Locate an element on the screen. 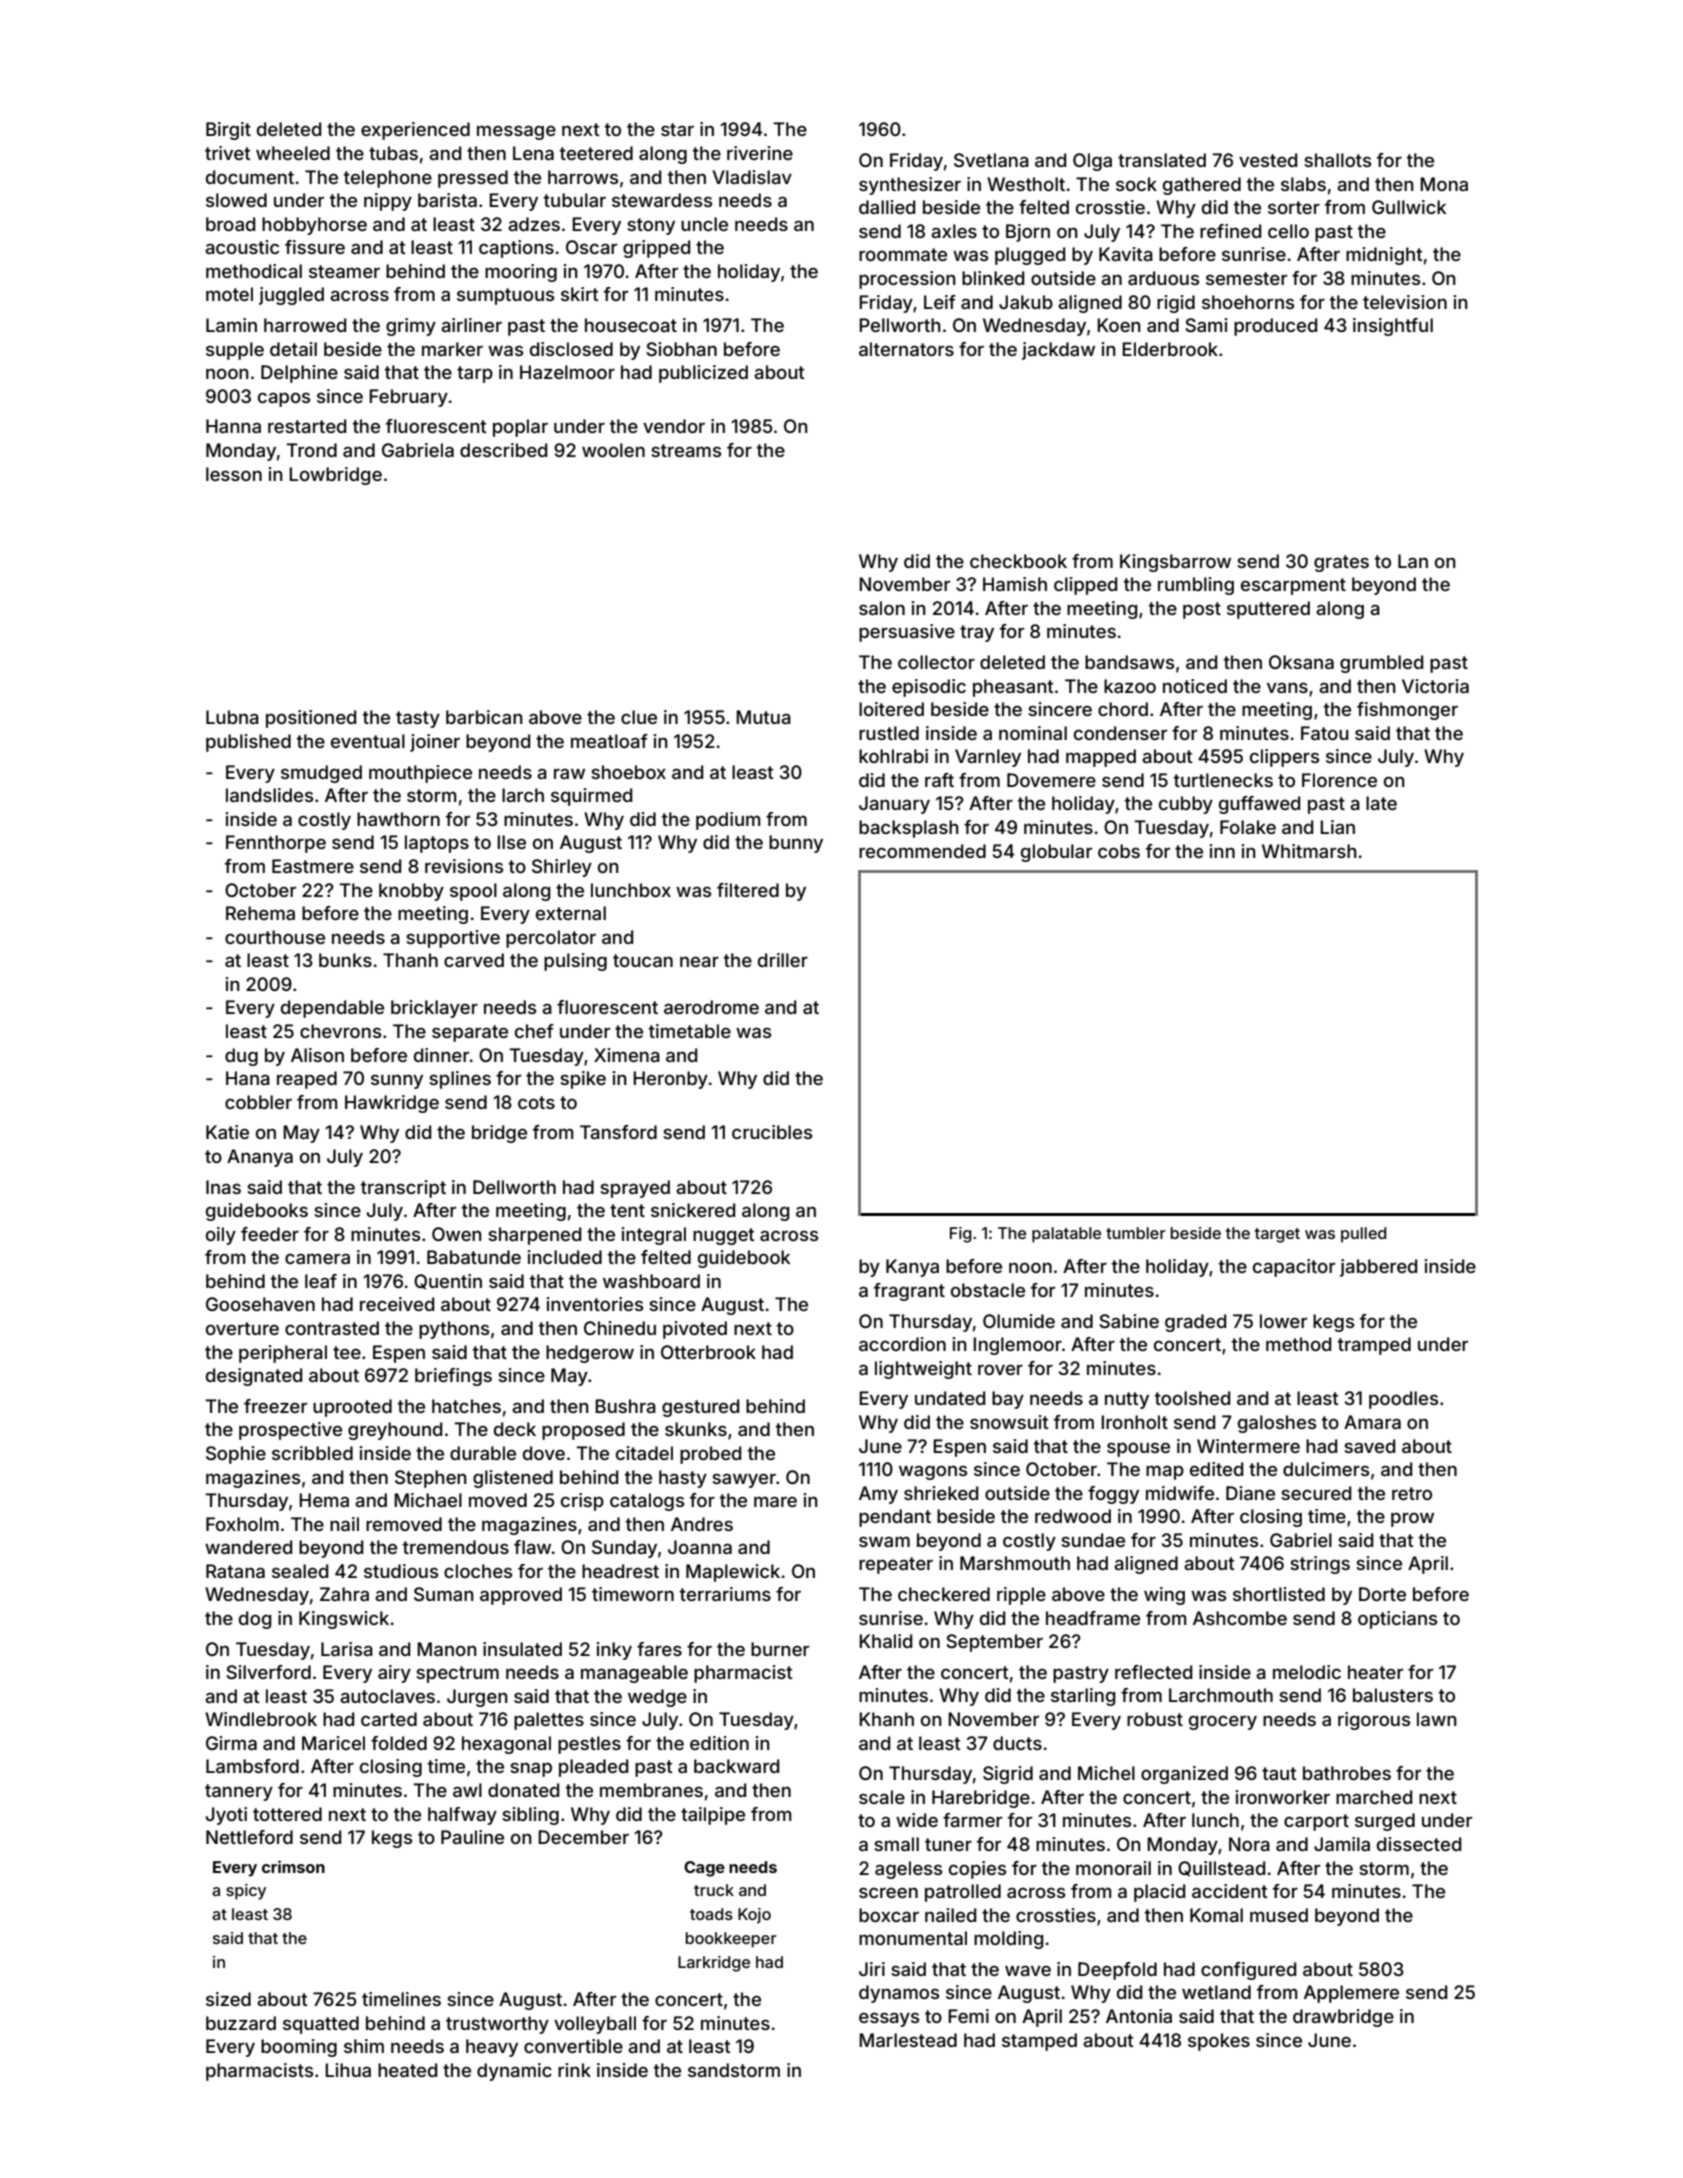 Image resolution: width=1683 pixels, height=2178 pixels. booming is located at coordinates (299, 2048).
